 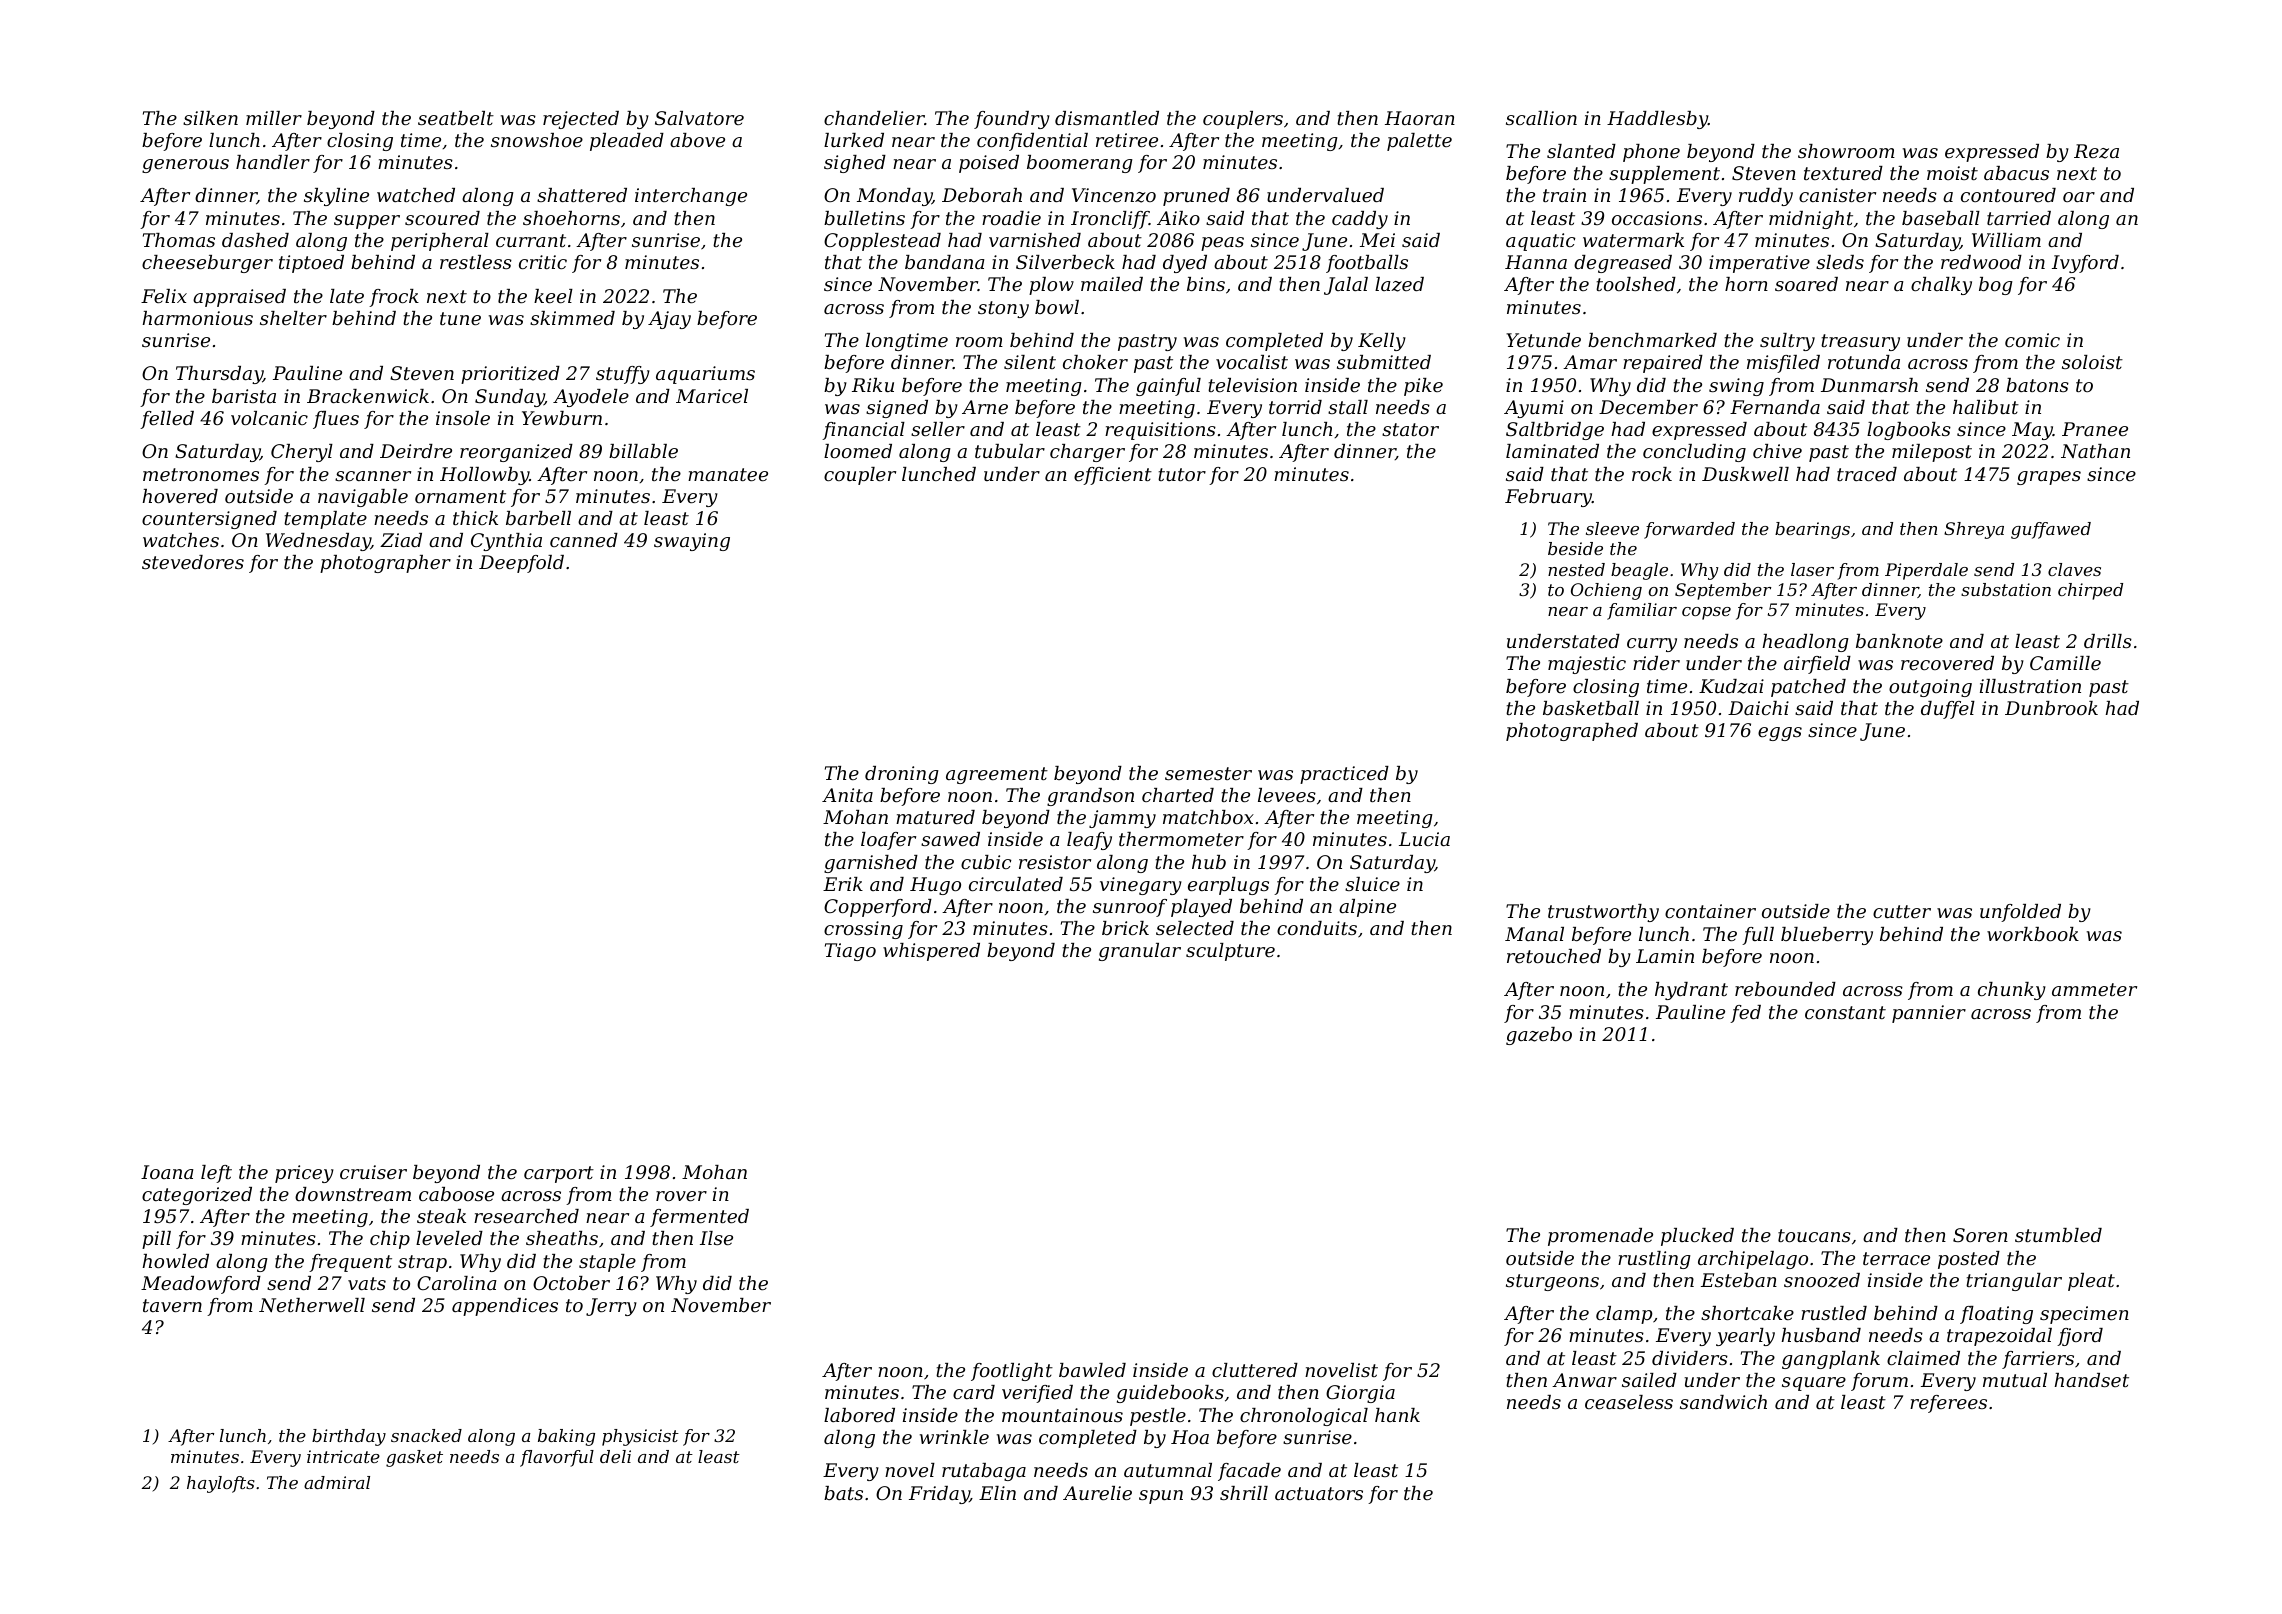 I want to click on semester, so click(x=1208, y=773).
